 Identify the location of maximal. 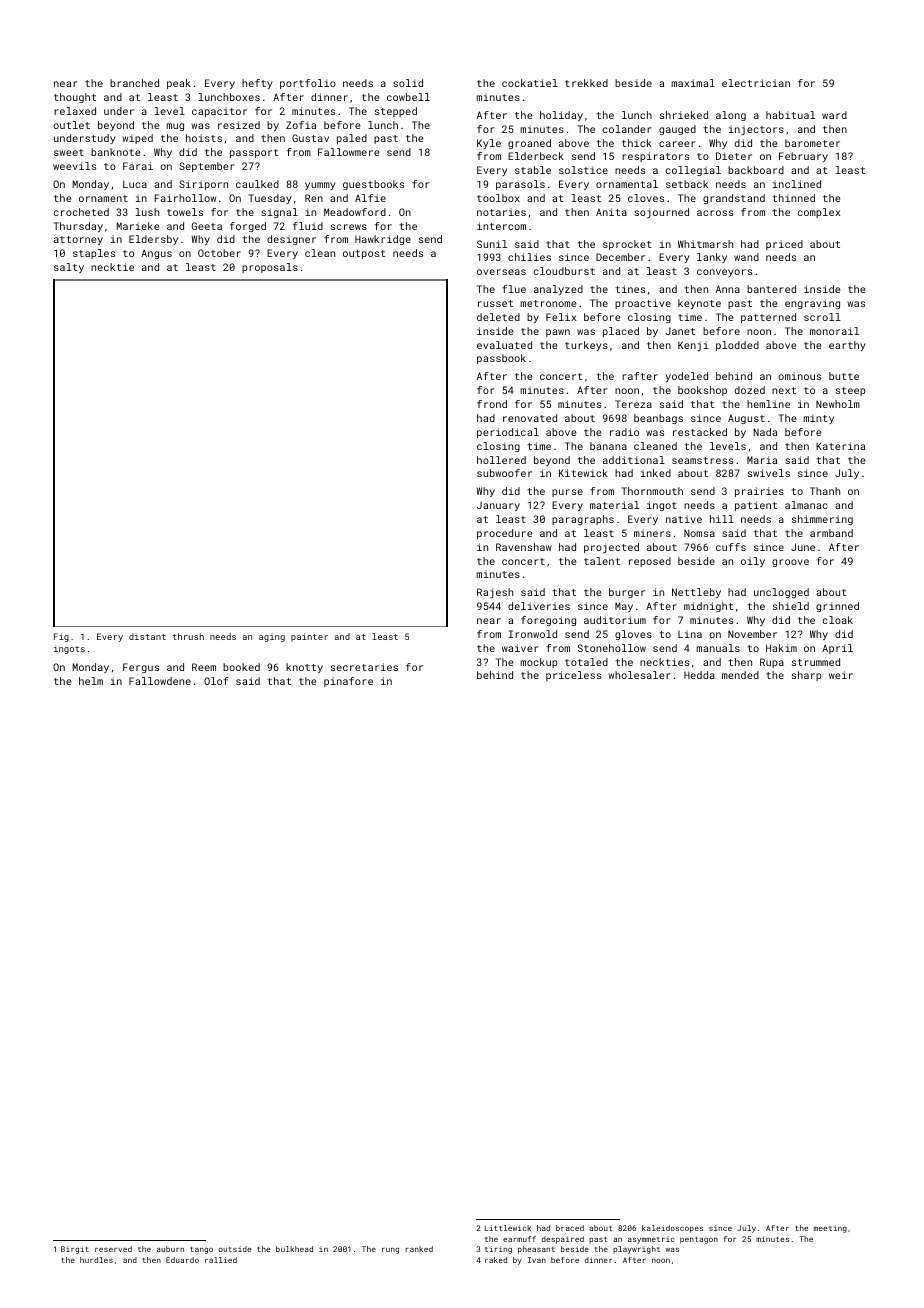
(693, 83).
